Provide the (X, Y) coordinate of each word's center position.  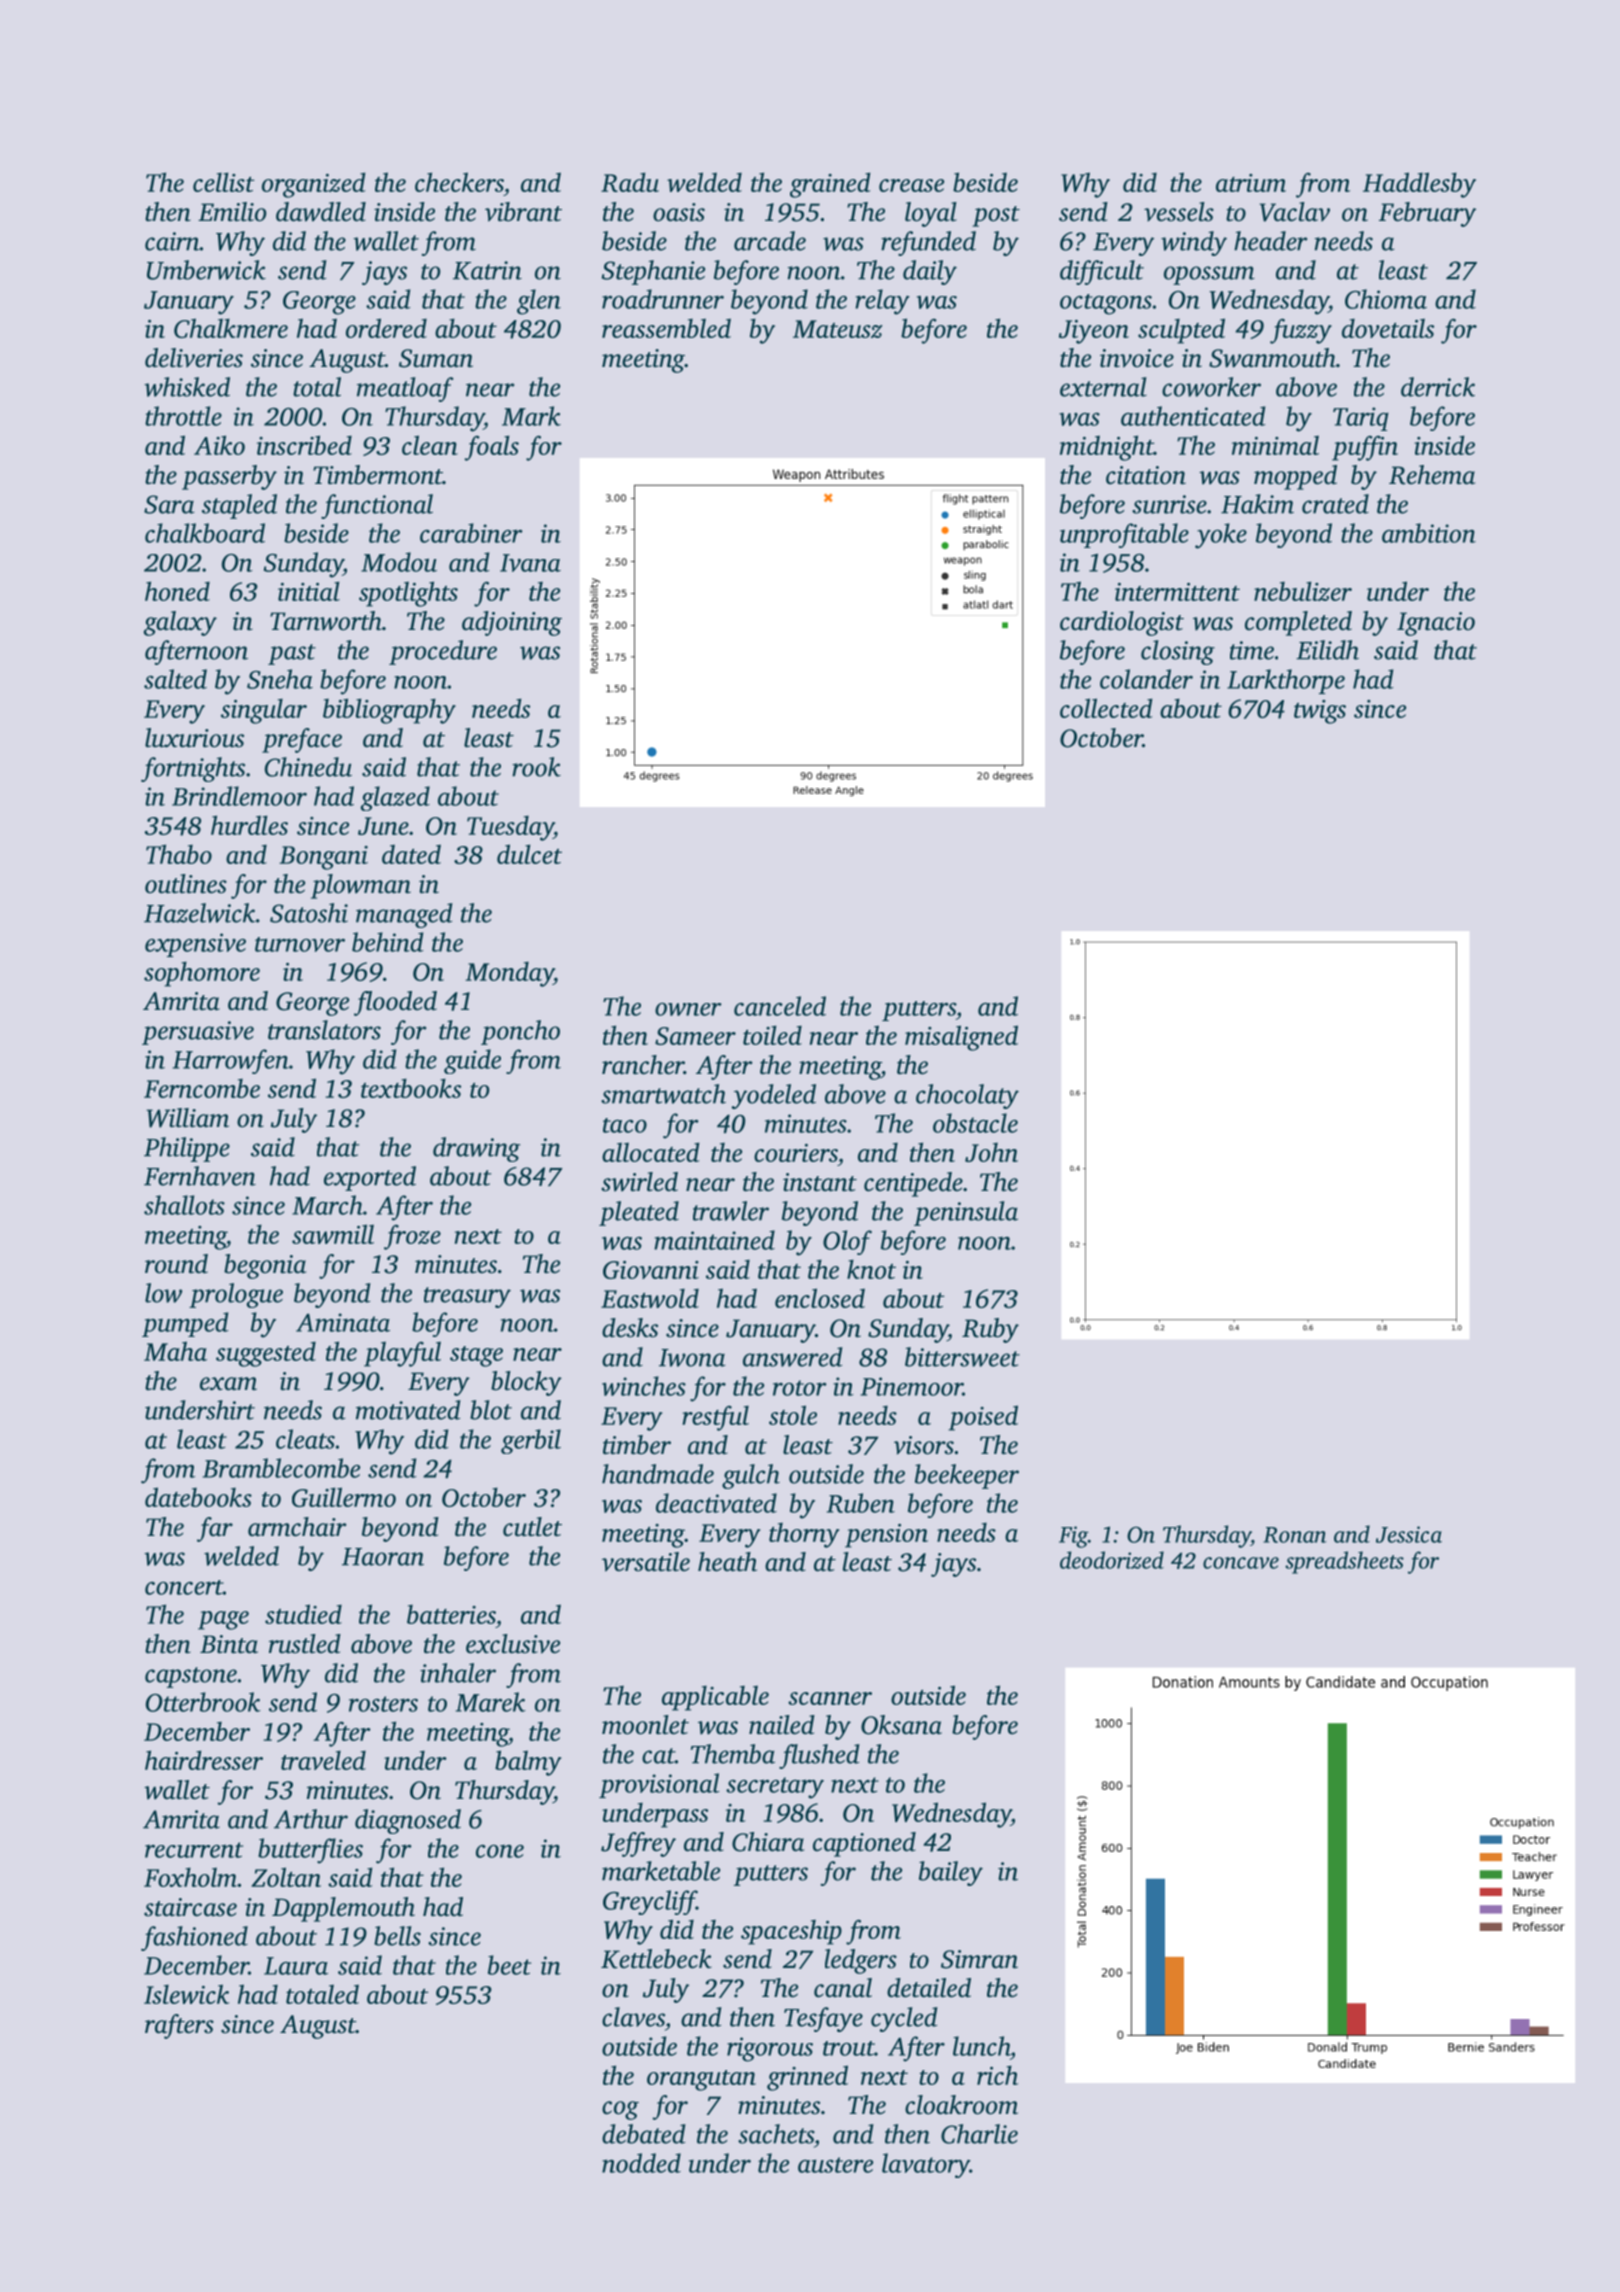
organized (314, 185)
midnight (1107, 448)
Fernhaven (200, 1176)
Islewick (186, 1994)
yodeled (773, 1096)
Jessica (1409, 1534)
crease (911, 185)
